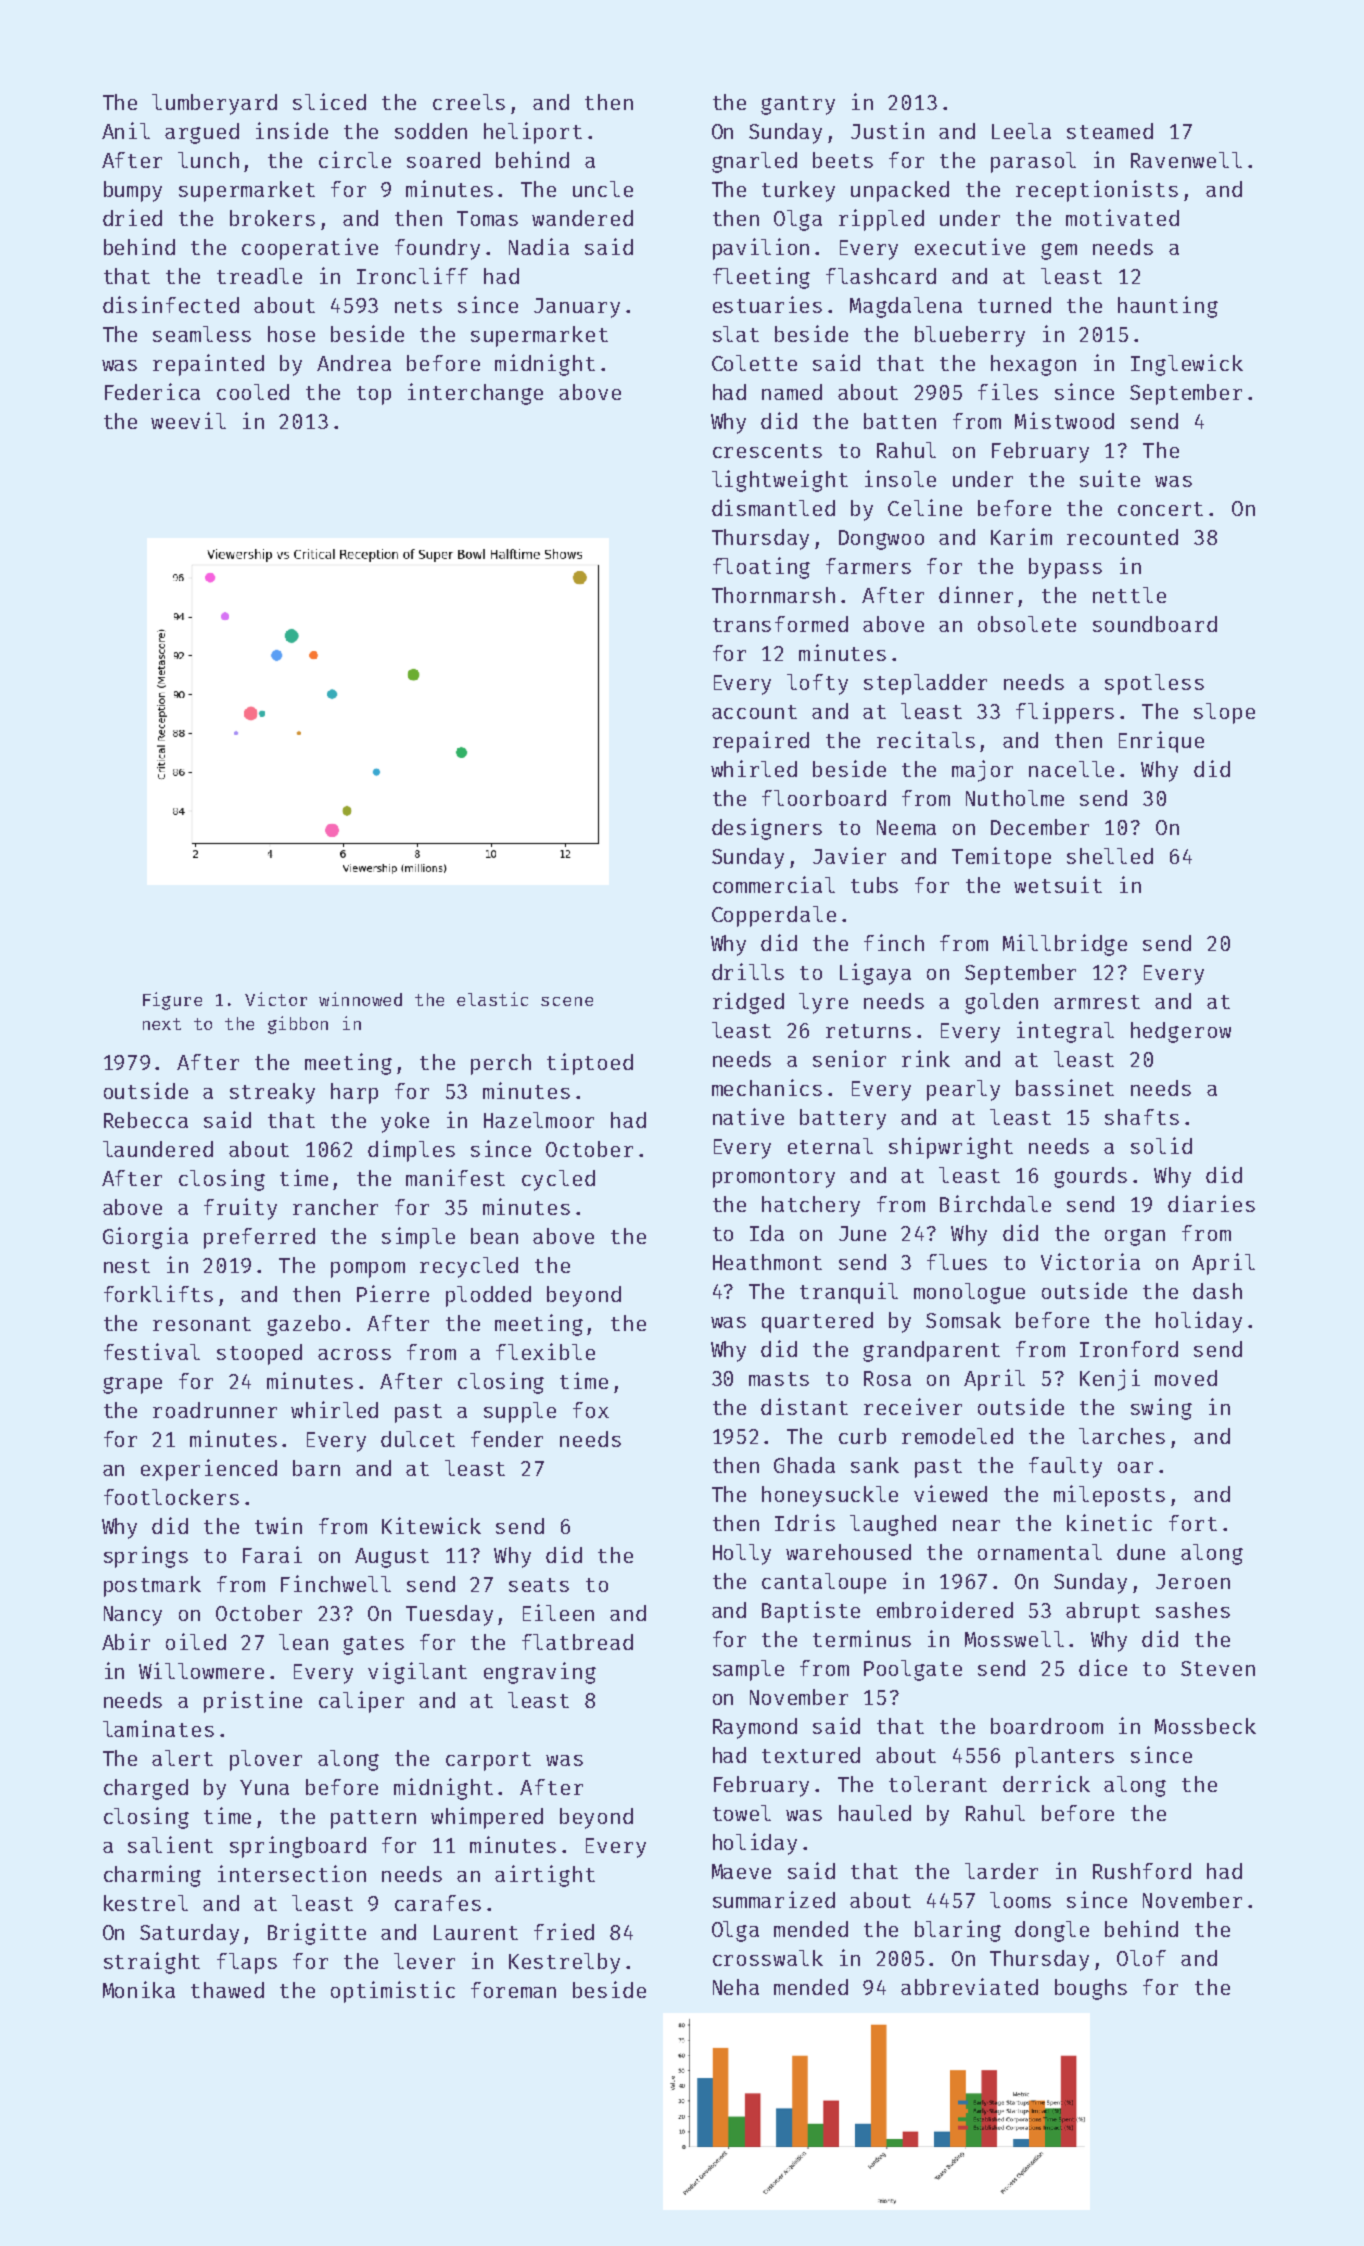 The height and width of the document is (2246, 1364). What do you see at coordinates (970, 336) in the document?
I see `blueberry` at bounding box center [970, 336].
